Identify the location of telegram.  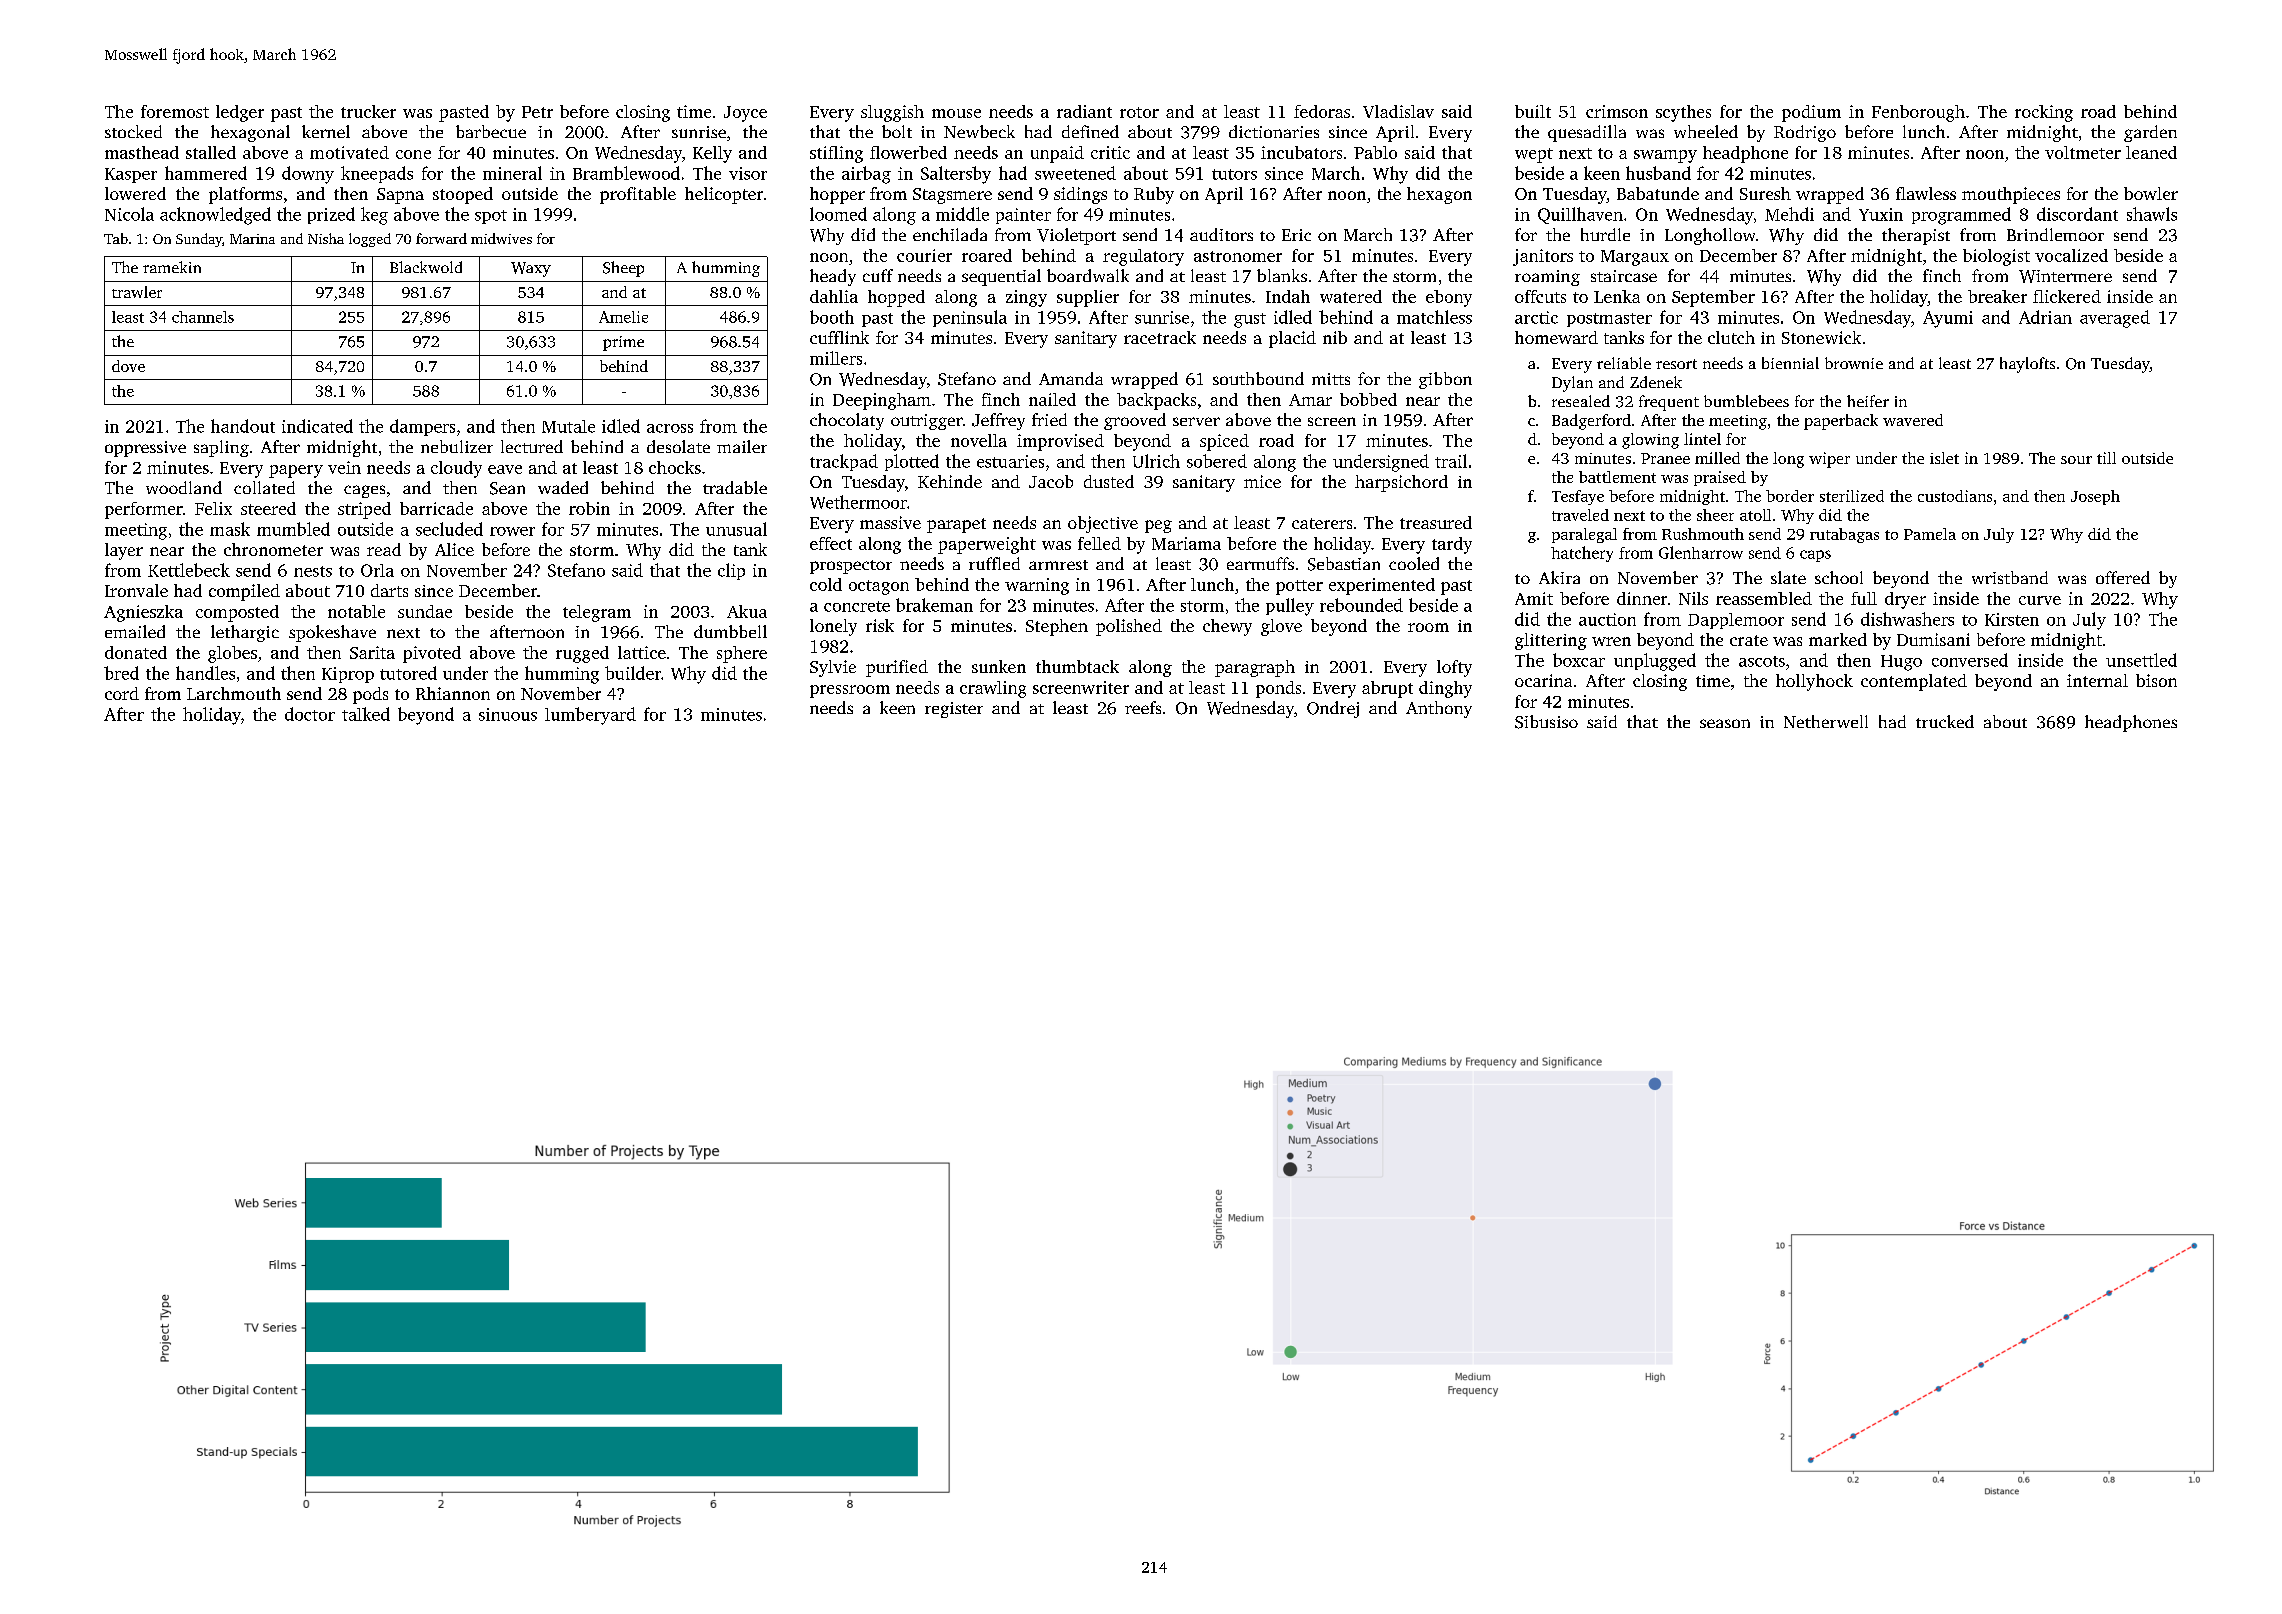
(597, 613).
